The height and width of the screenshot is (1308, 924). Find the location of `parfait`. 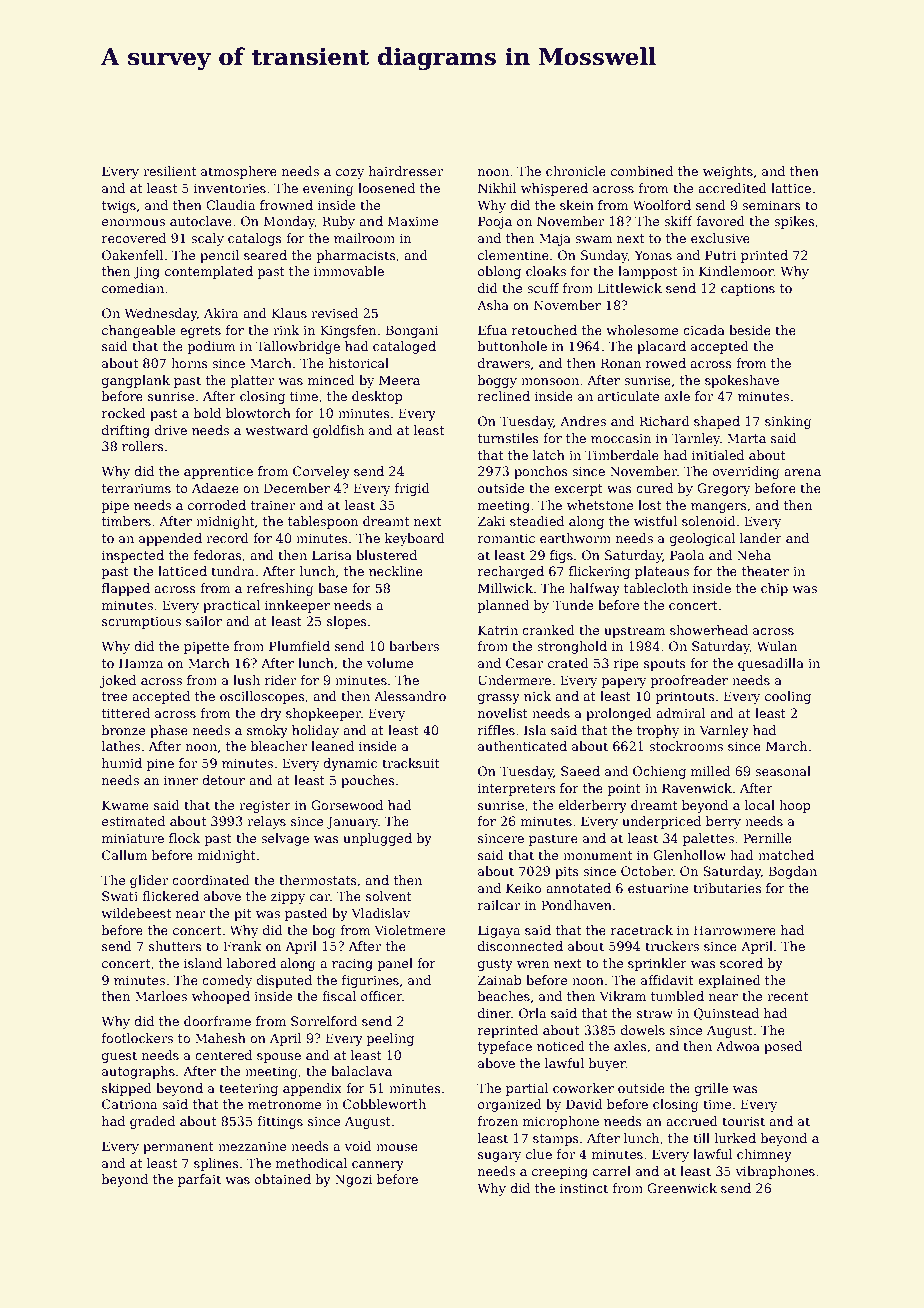

parfait is located at coordinates (199, 1180).
